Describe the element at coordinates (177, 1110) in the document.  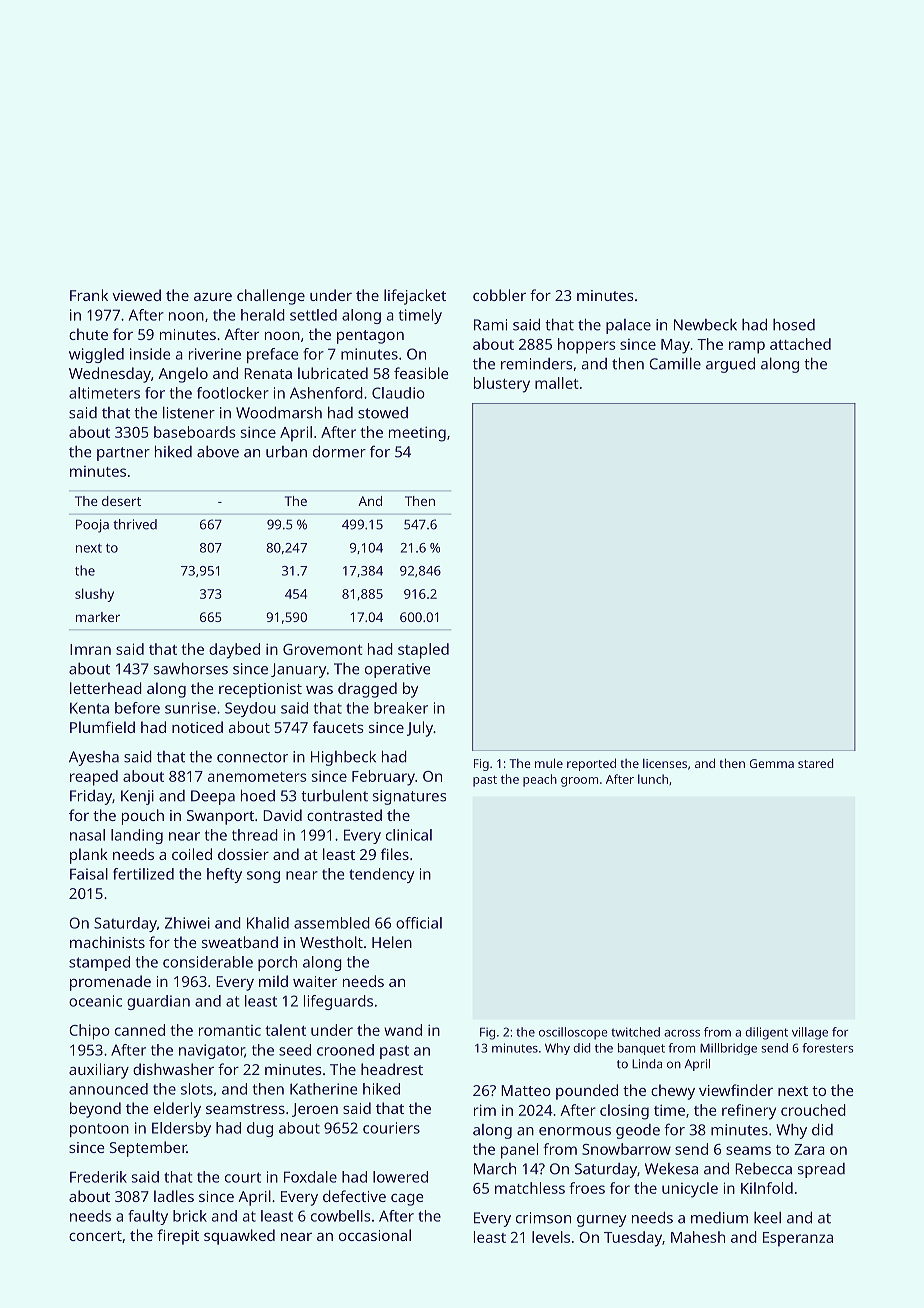
I see `elderly` at that location.
